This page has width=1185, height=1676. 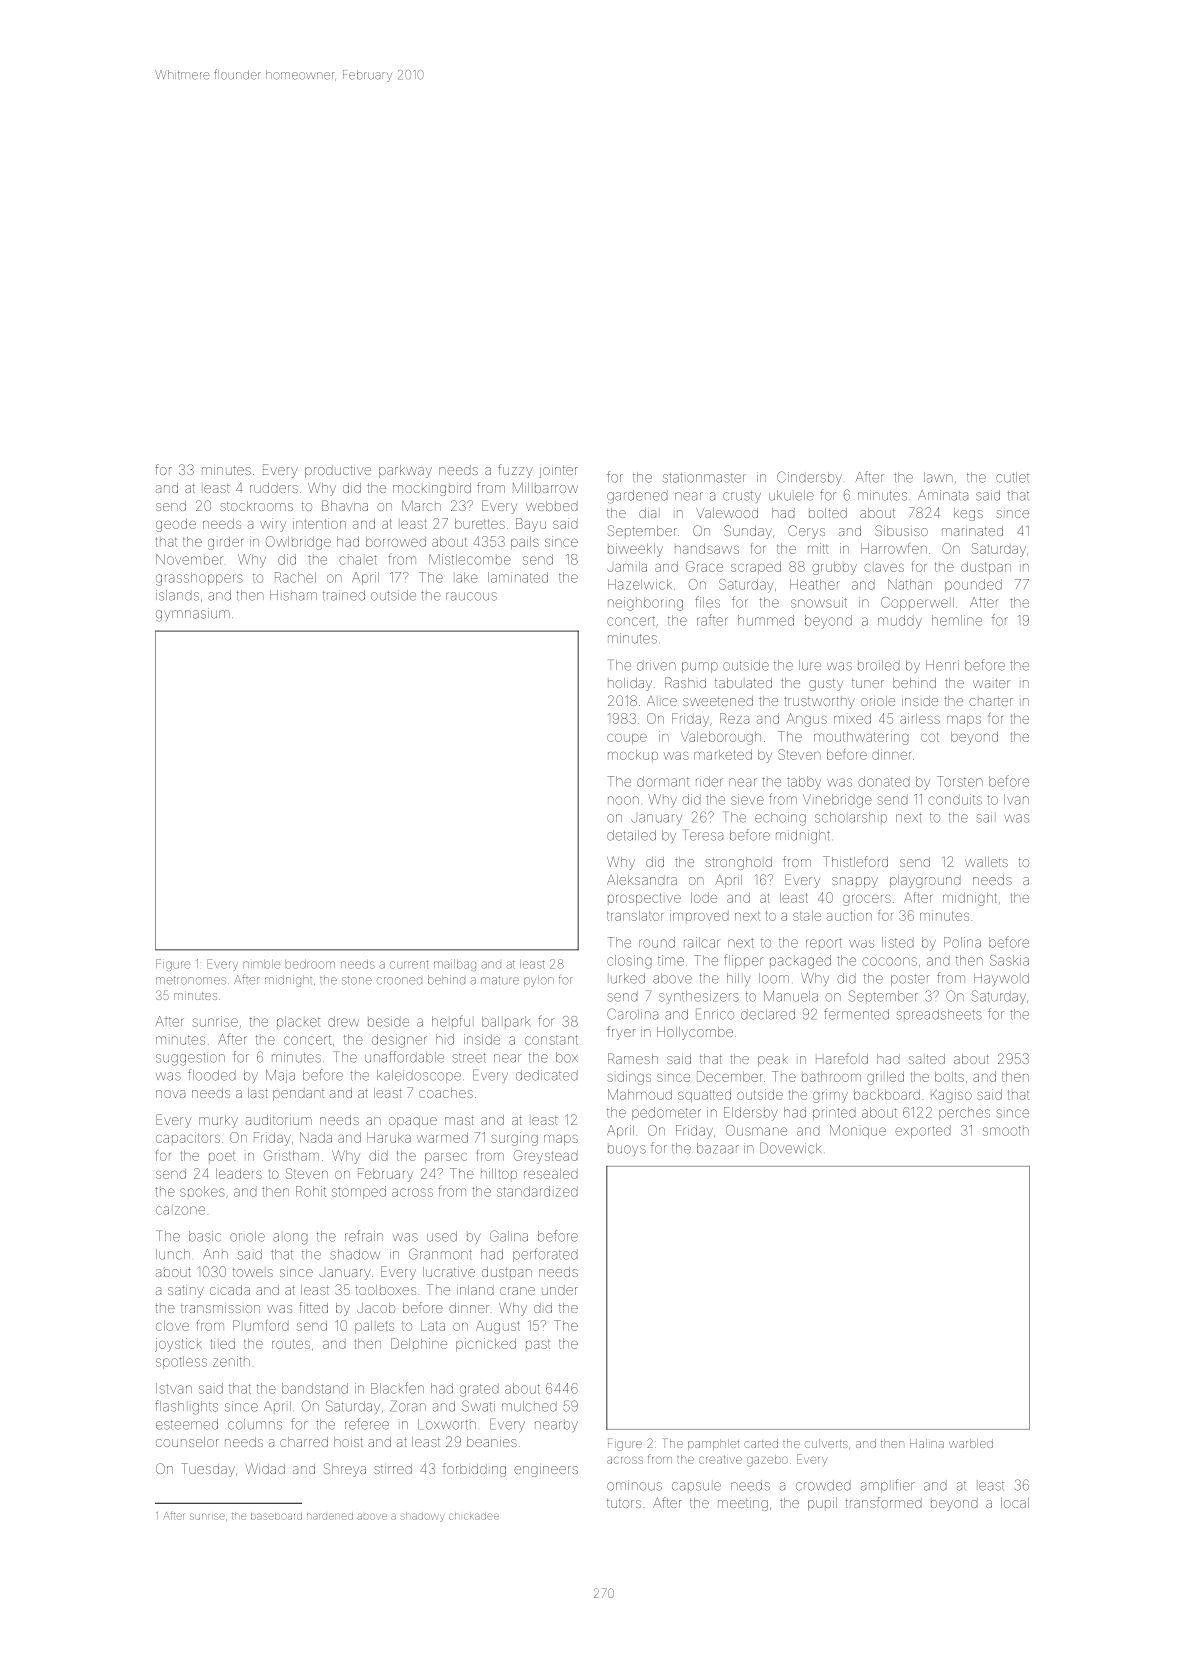 What do you see at coordinates (635, 916) in the page?
I see `translator` at bounding box center [635, 916].
